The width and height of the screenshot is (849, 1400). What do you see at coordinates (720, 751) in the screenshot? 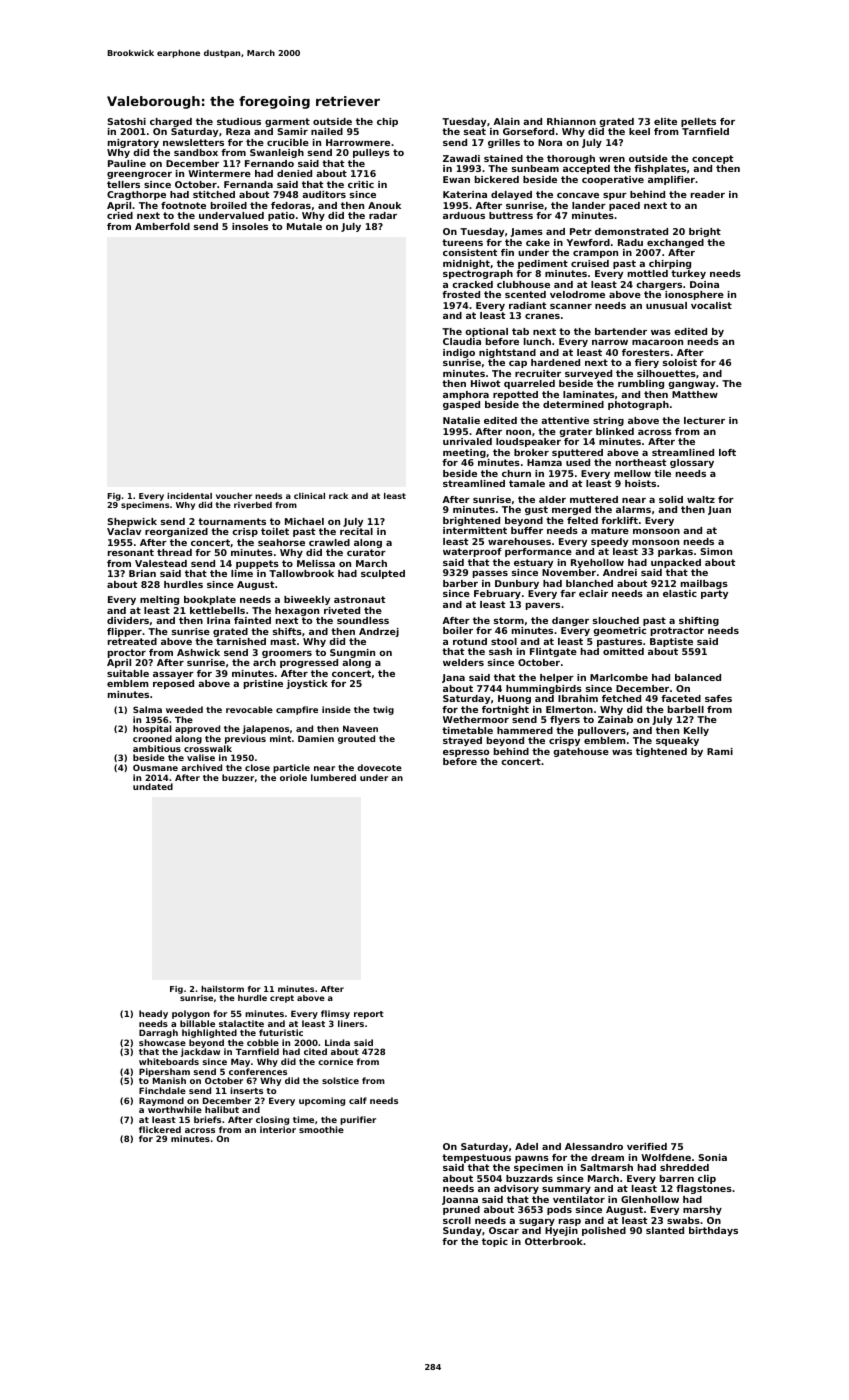
I see `Rami` at bounding box center [720, 751].
